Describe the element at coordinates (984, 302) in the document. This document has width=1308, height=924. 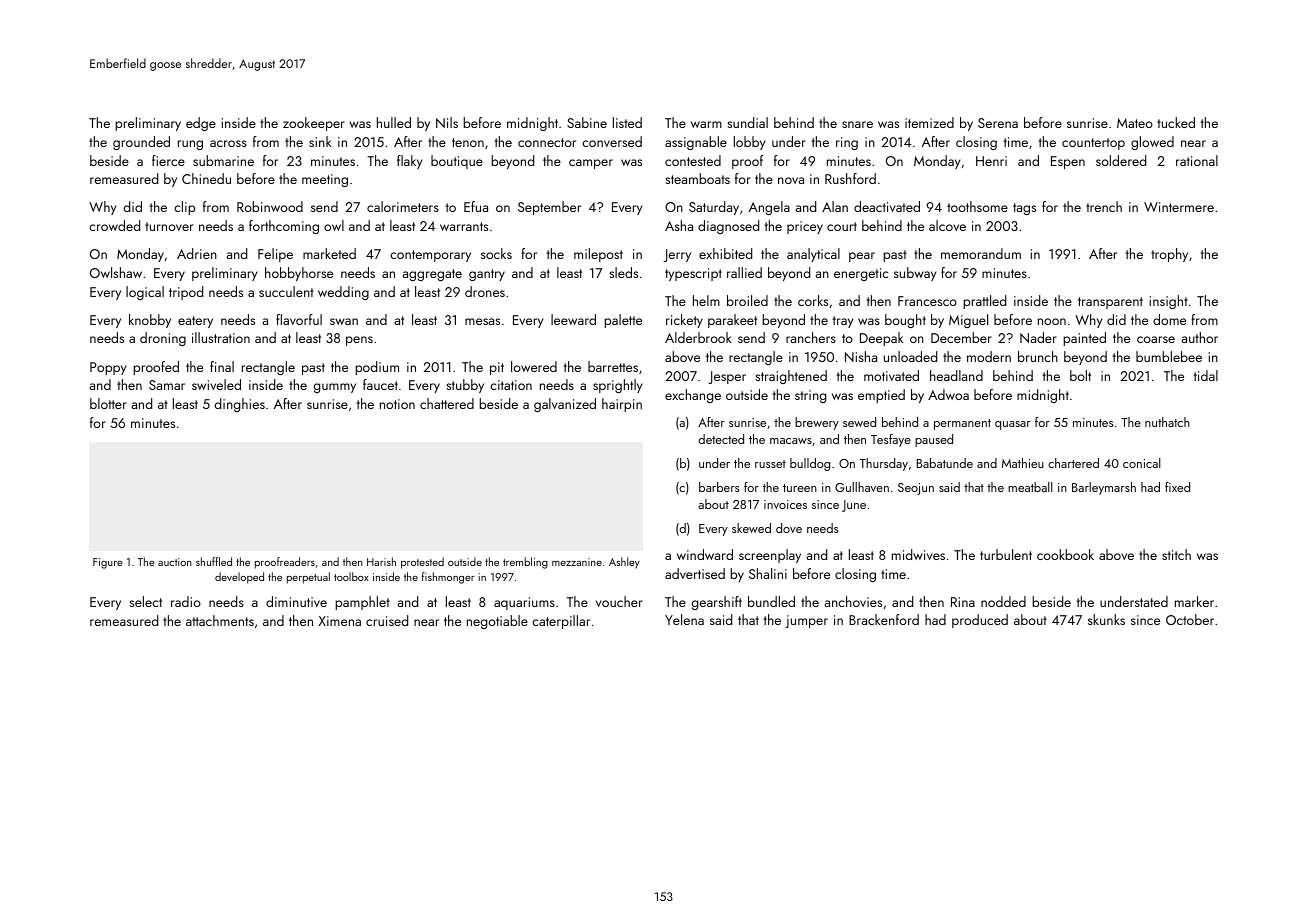
I see `prattled` at that location.
